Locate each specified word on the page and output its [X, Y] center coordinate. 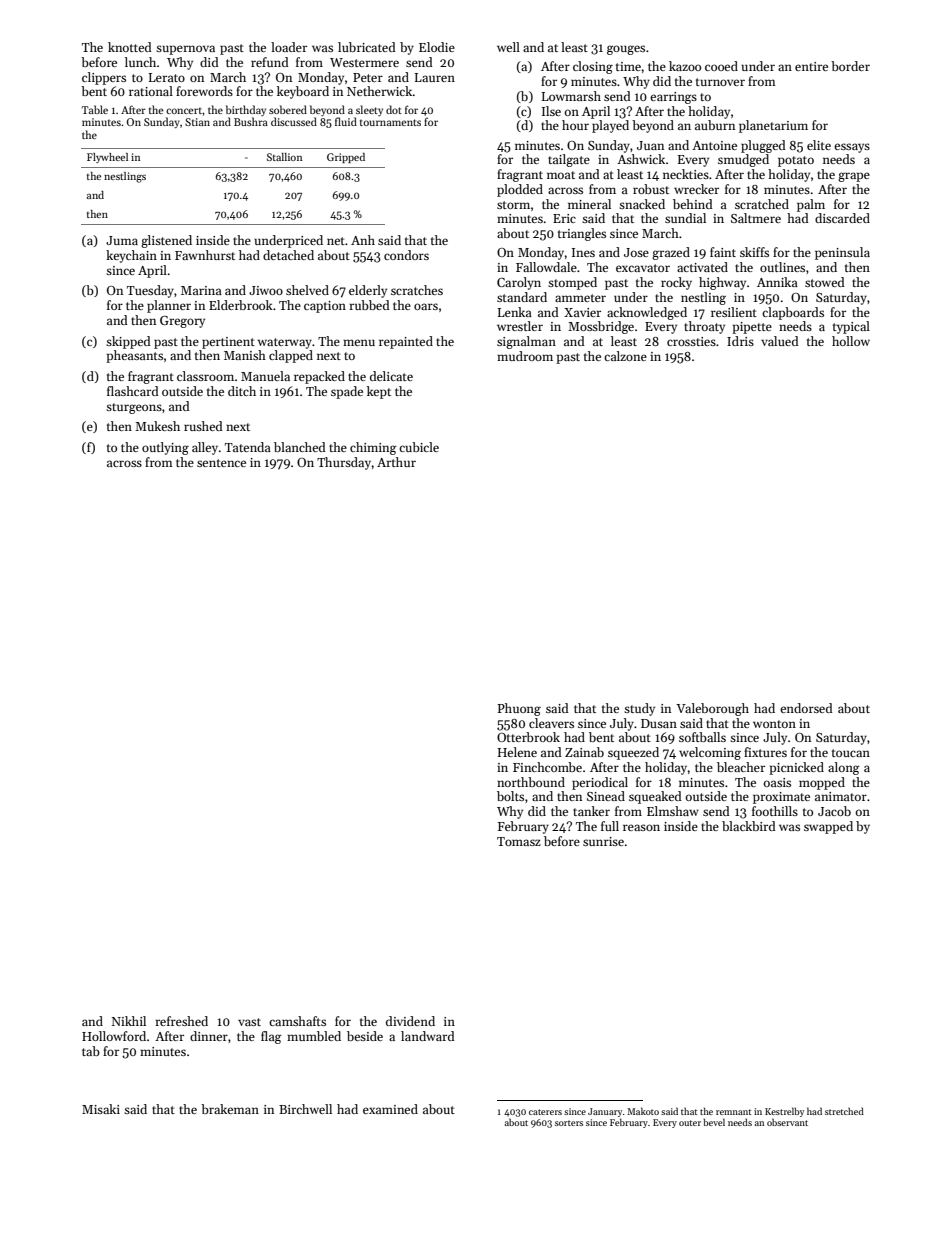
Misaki [101, 1109]
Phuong [519, 709]
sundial [685, 218]
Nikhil [129, 1021]
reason [641, 827]
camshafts [297, 1021]
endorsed [806, 708]
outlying [165, 448]
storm [513, 205]
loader [289, 47]
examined [390, 1109]
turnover [720, 82]
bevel [714, 1122]
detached [288, 255]
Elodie [437, 47]
